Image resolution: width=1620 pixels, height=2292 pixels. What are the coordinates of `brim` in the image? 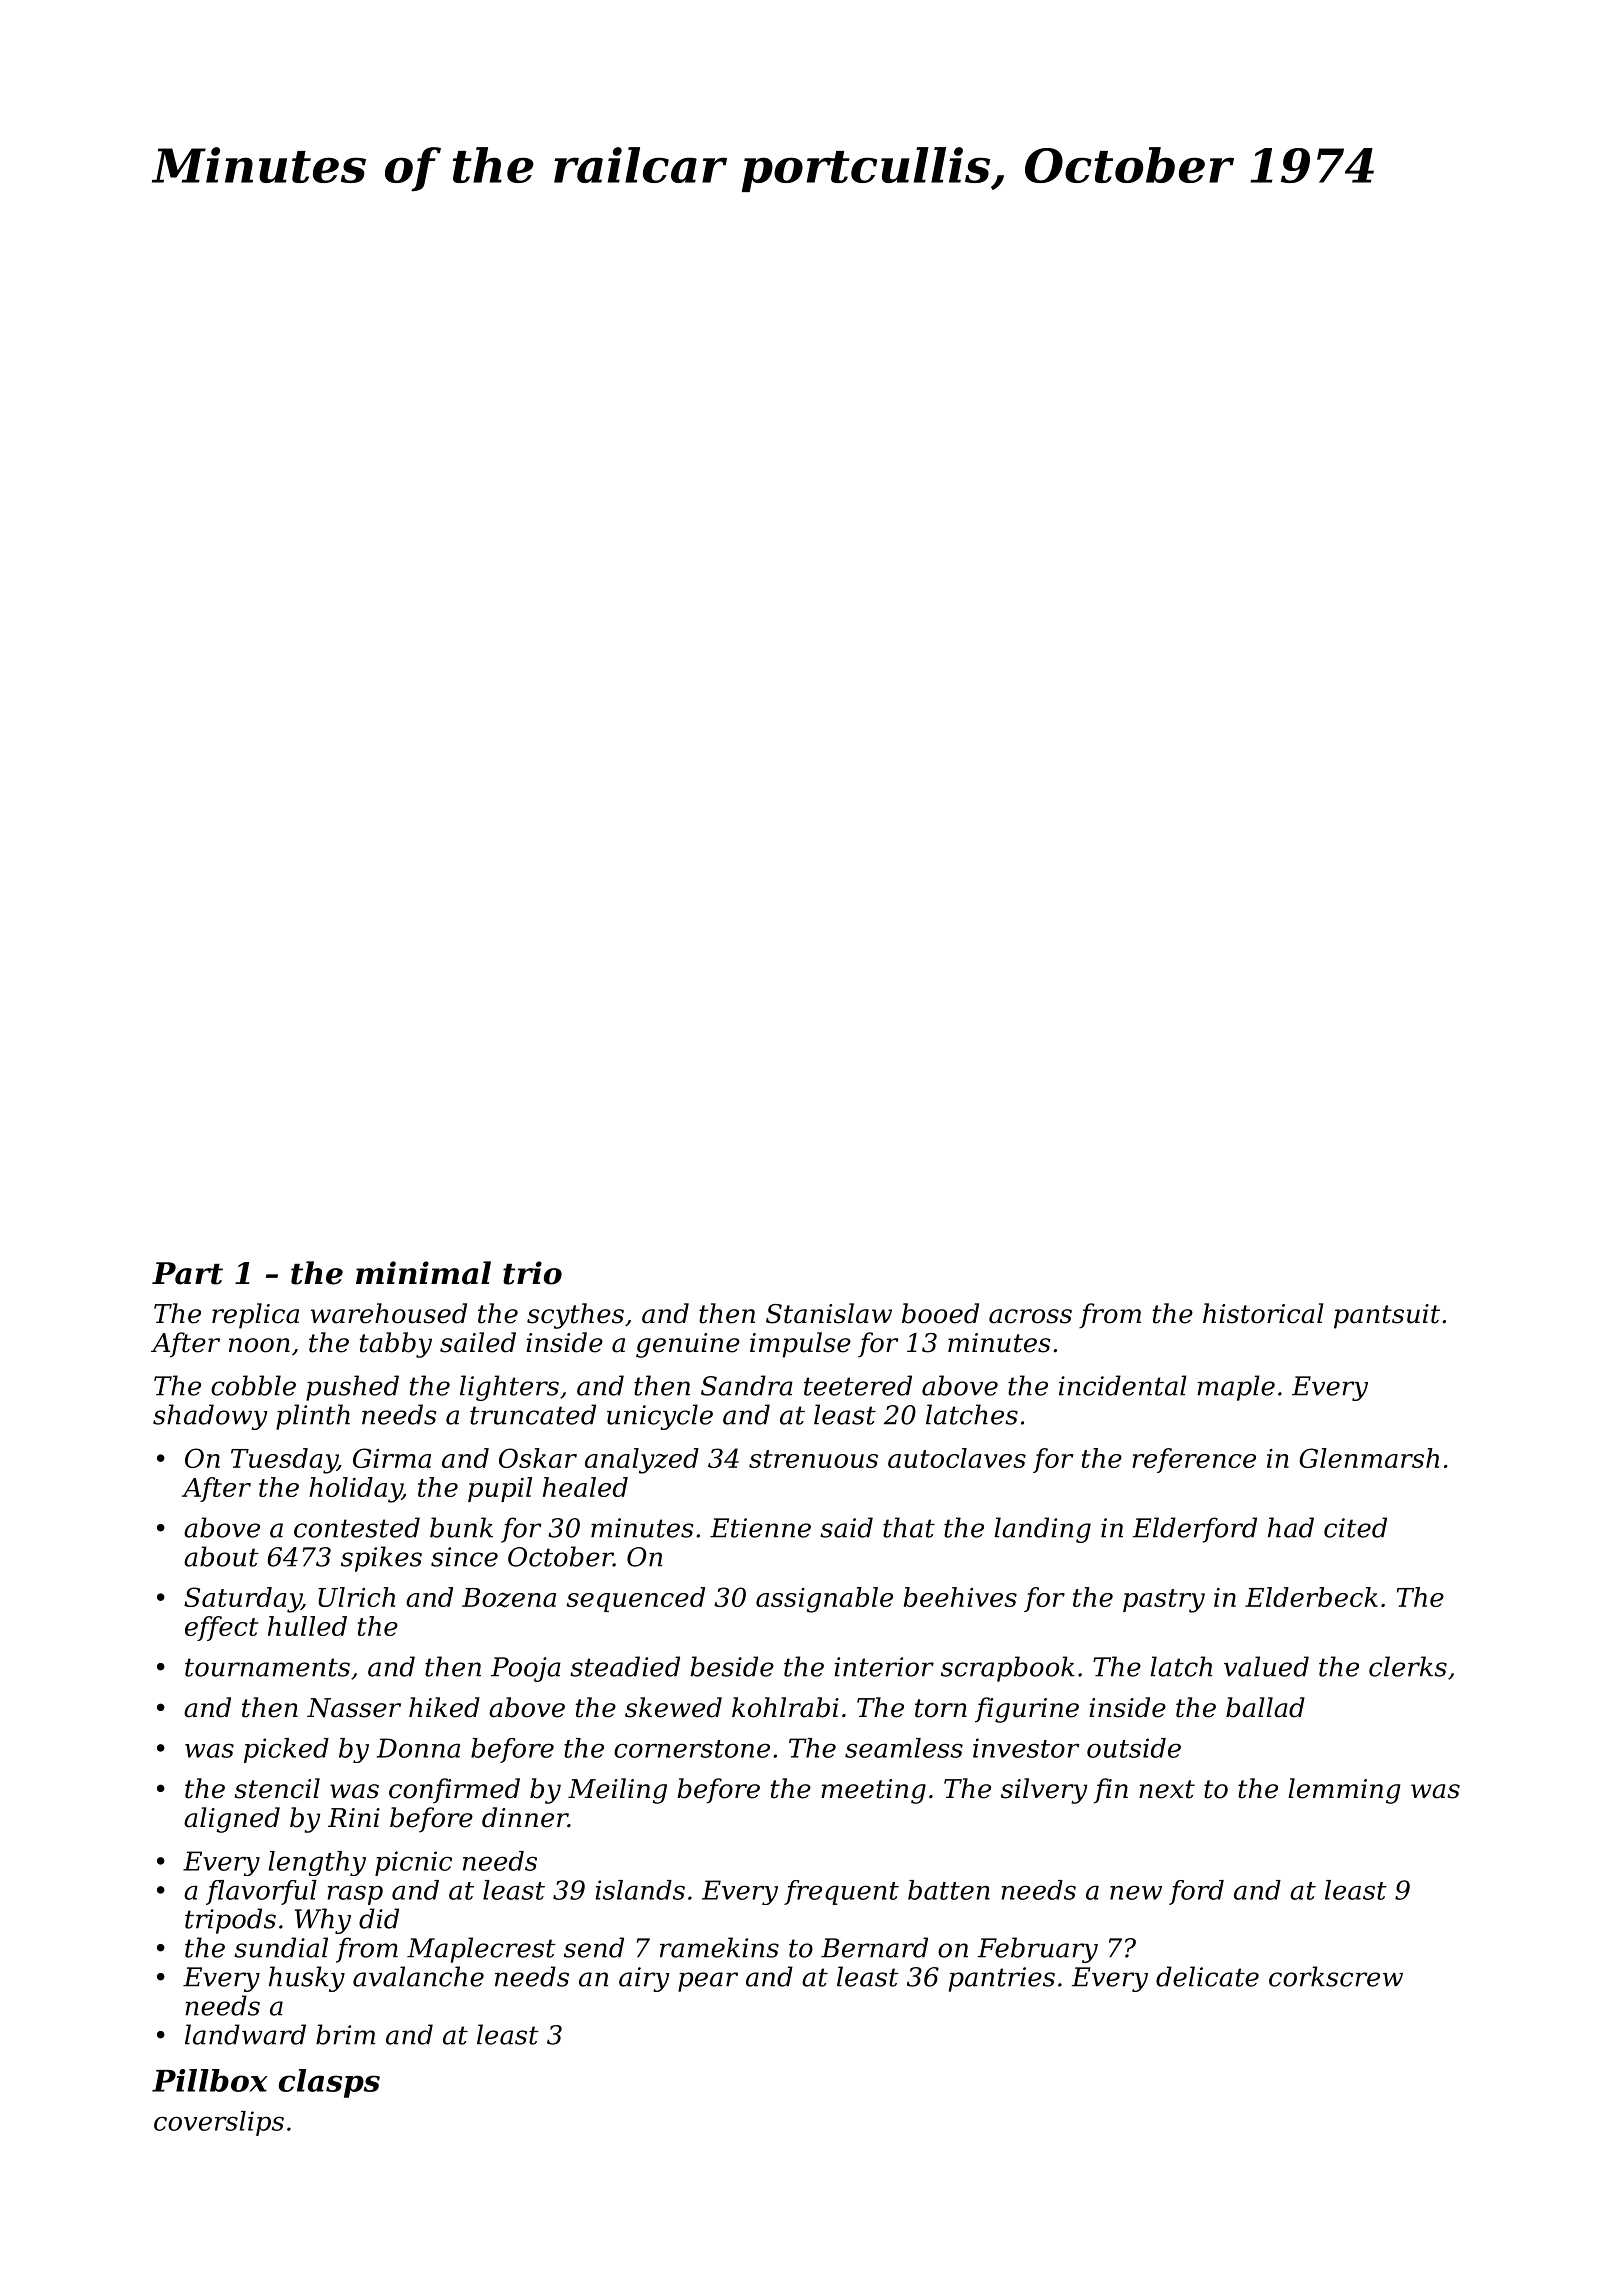 It's located at (345, 2034).
